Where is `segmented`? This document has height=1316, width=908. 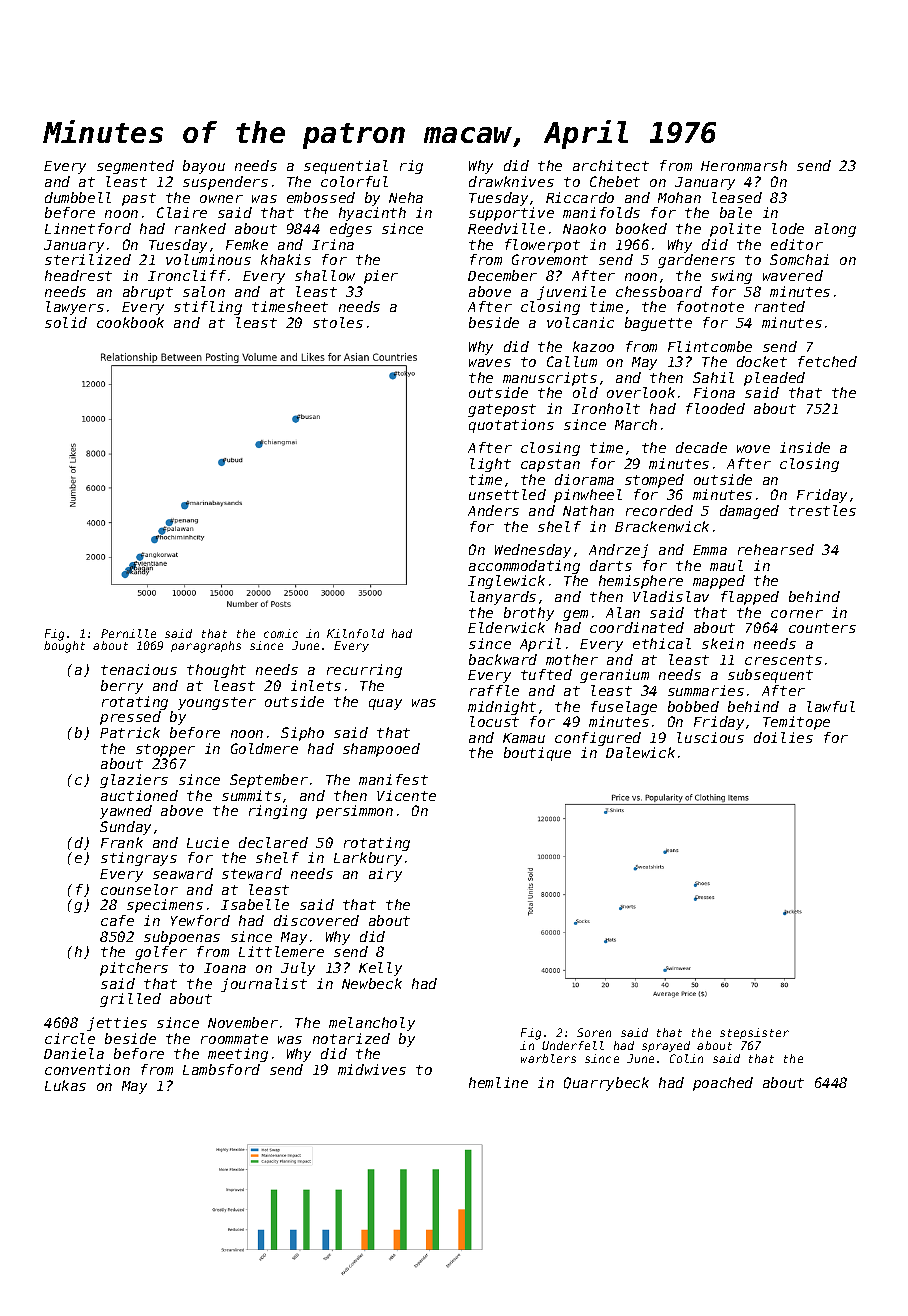
segmented is located at coordinates (135, 167).
